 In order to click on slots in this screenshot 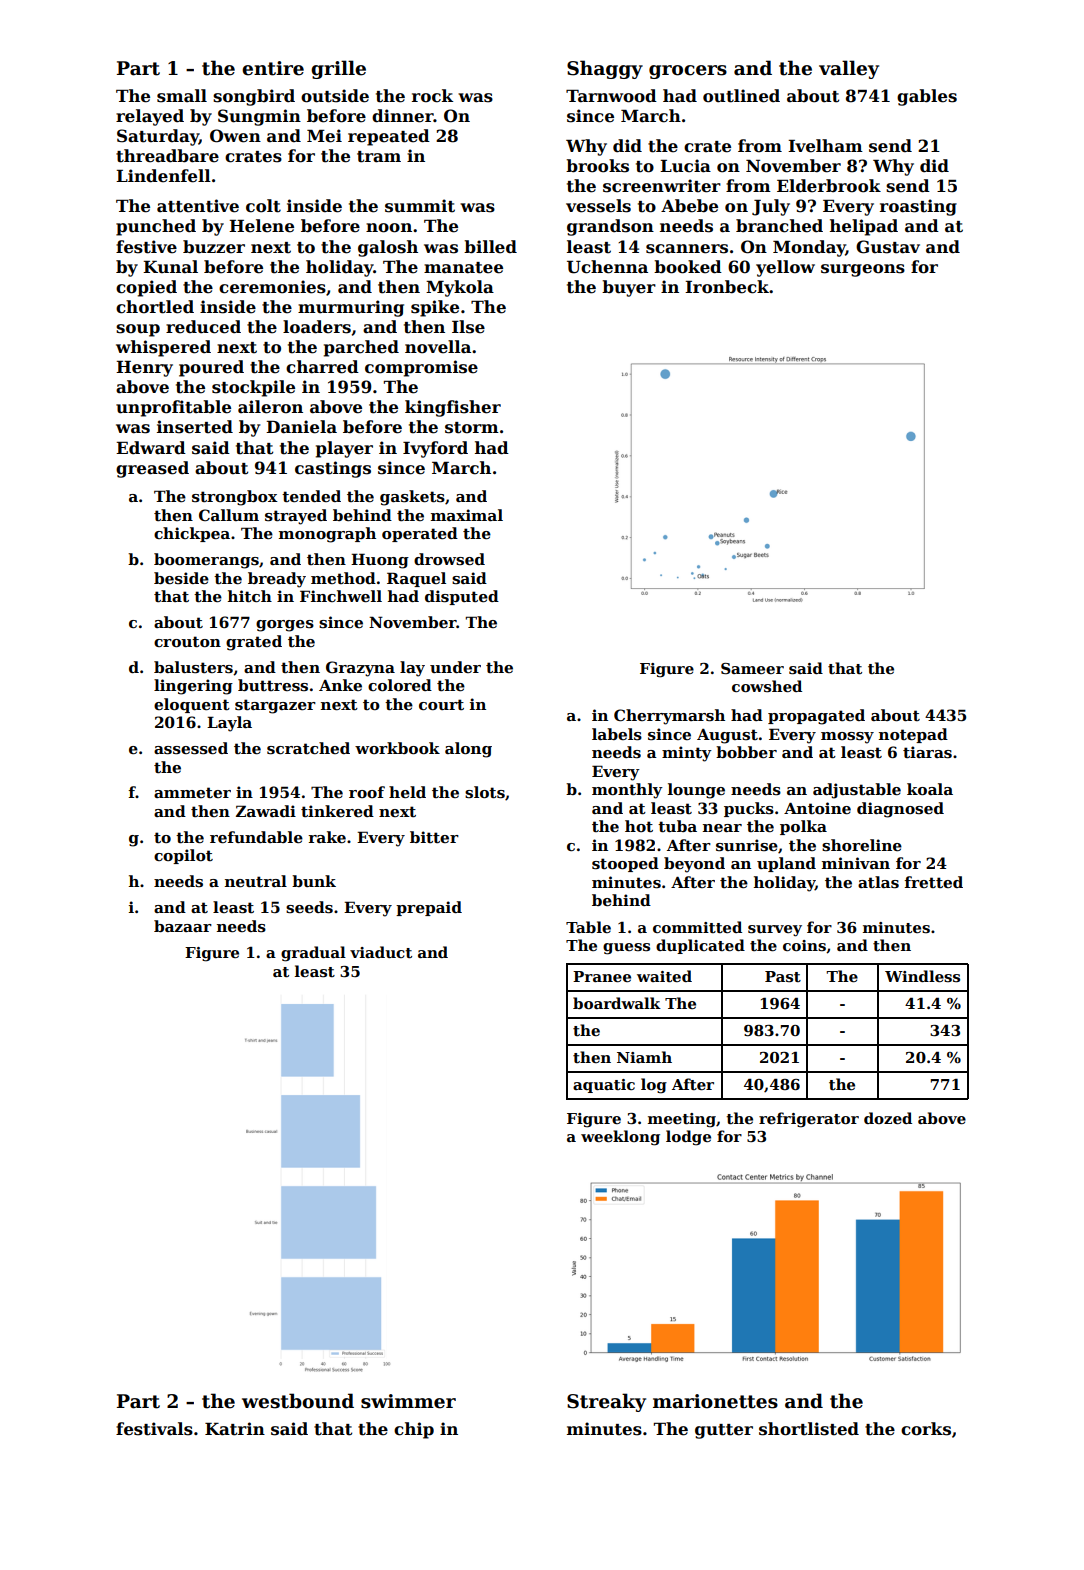, I will do `click(485, 792)`.
